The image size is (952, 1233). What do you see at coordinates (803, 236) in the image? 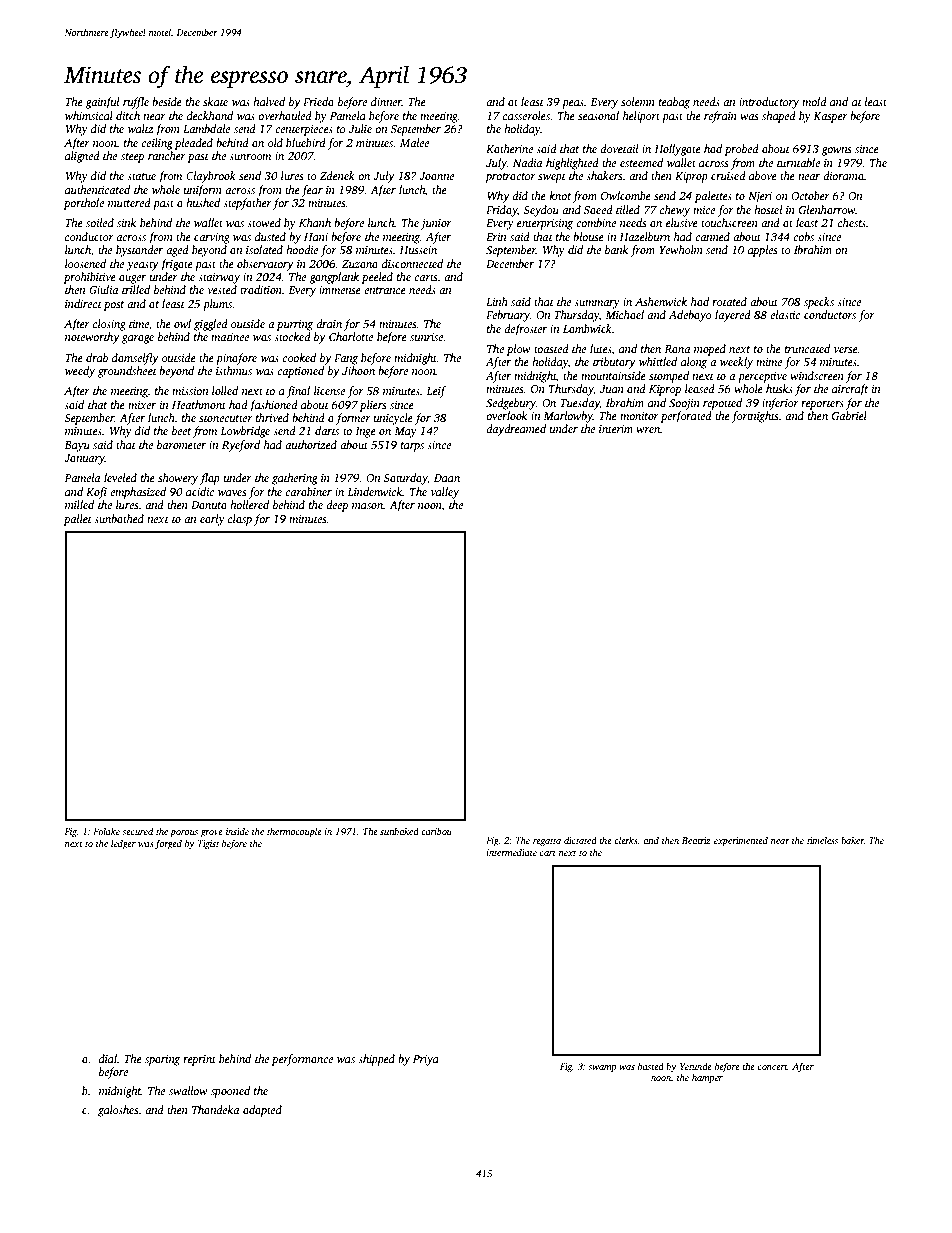
I see `cobs` at bounding box center [803, 236].
